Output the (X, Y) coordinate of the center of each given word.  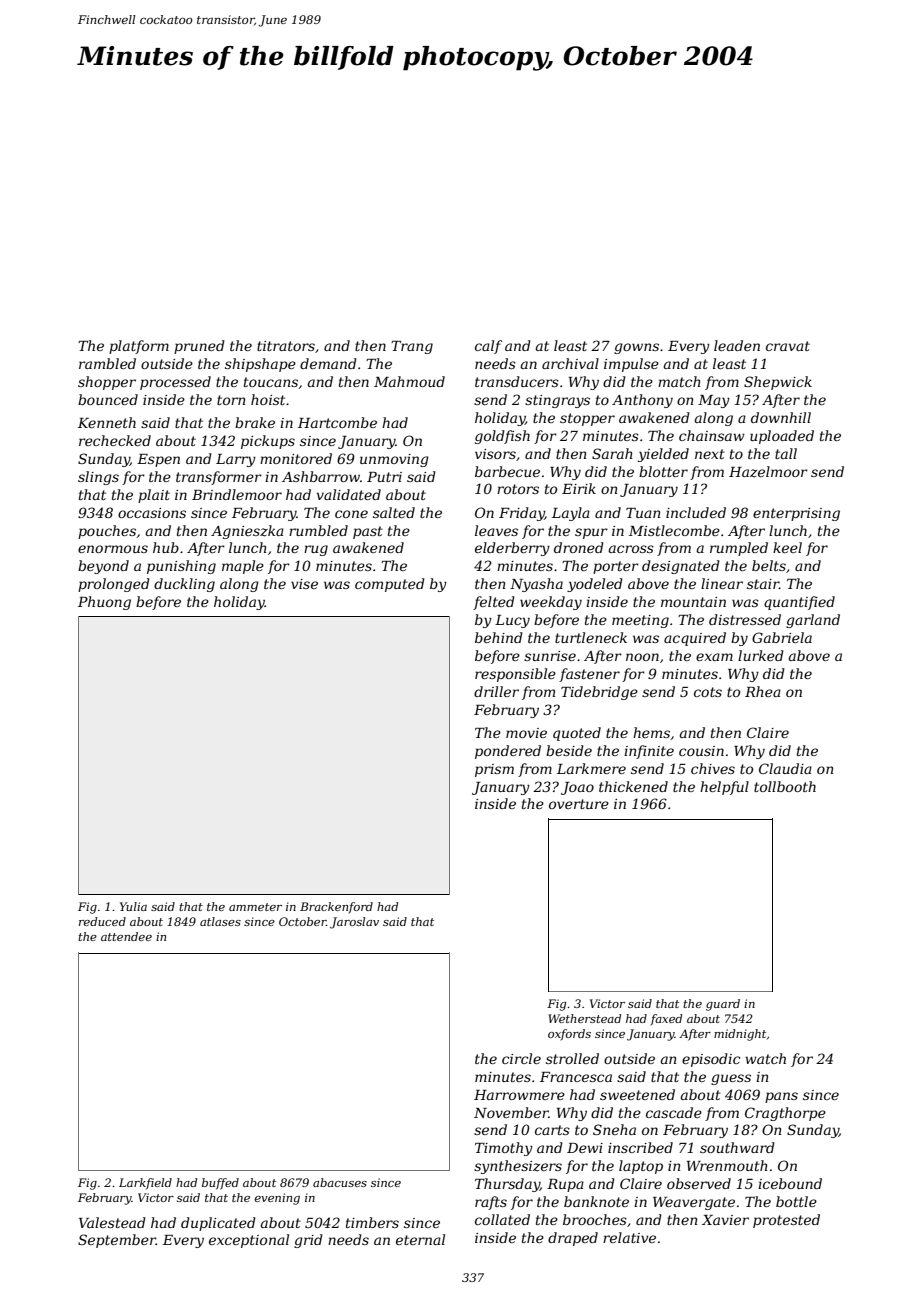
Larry (236, 460)
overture (579, 804)
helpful (724, 788)
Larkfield (145, 1184)
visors (495, 454)
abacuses (340, 1182)
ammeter (255, 907)
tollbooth (785, 786)
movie (526, 733)
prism (494, 770)
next (710, 454)
